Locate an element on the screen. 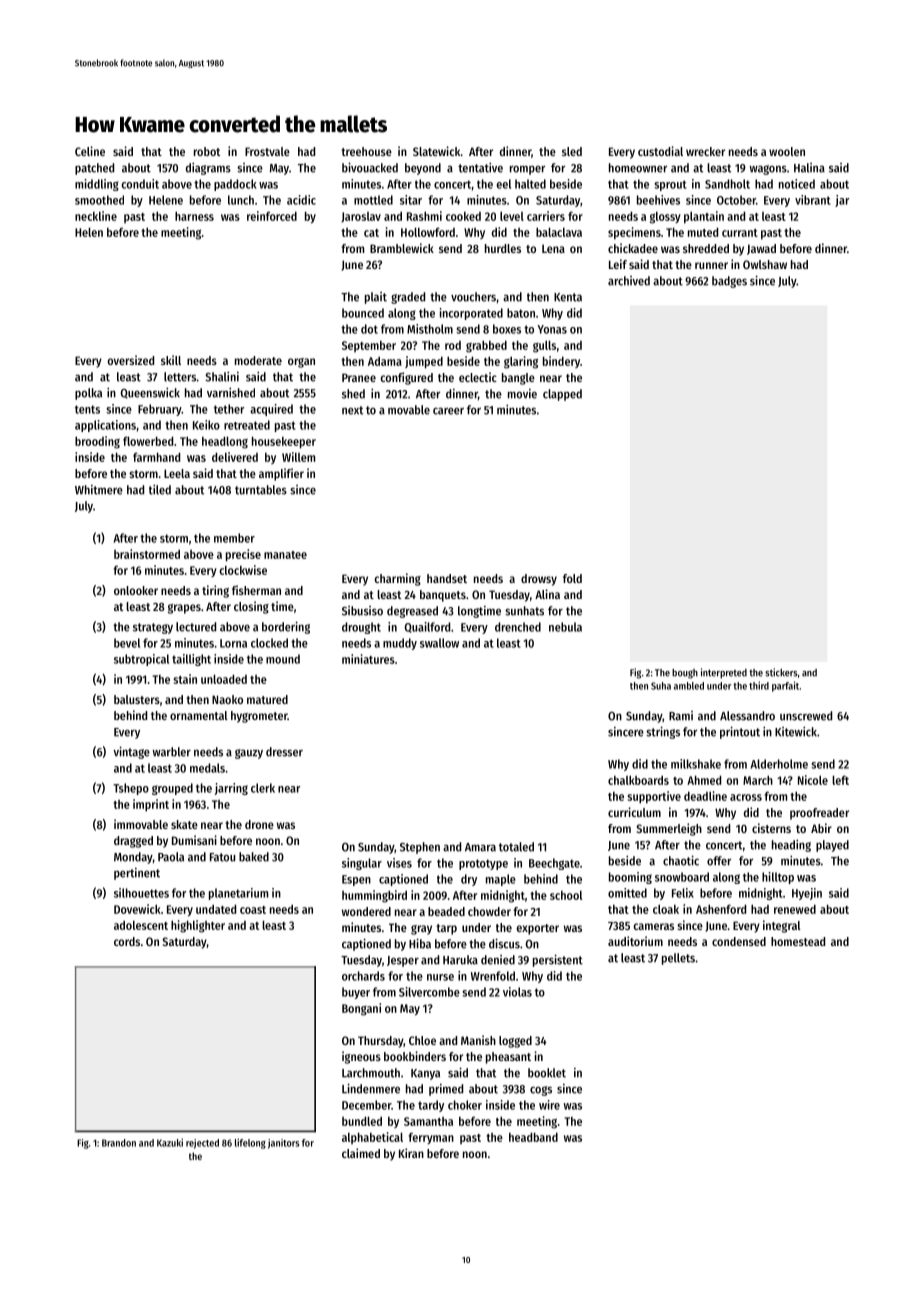 This screenshot has width=924, height=1308. neckline is located at coordinates (96, 216).
